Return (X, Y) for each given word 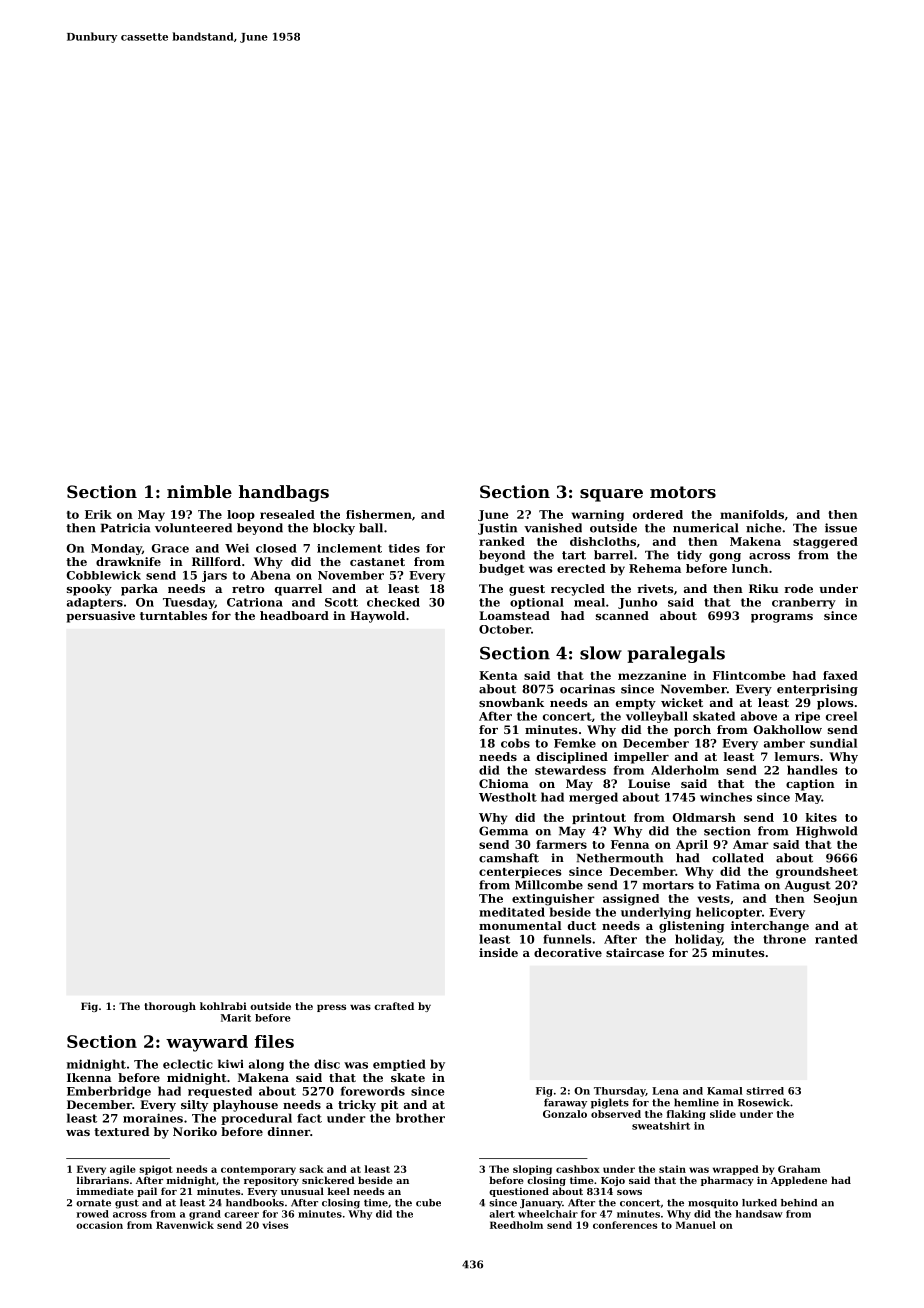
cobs (515, 743)
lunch (750, 568)
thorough (170, 1007)
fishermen (379, 514)
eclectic (188, 1064)
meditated (512, 912)
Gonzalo (565, 1114)
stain (672, 1169)
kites (821, 817)
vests (713, 899)
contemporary (258, 1170)
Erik (98, 514)
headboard (294, 615)
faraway (565, 1103)
